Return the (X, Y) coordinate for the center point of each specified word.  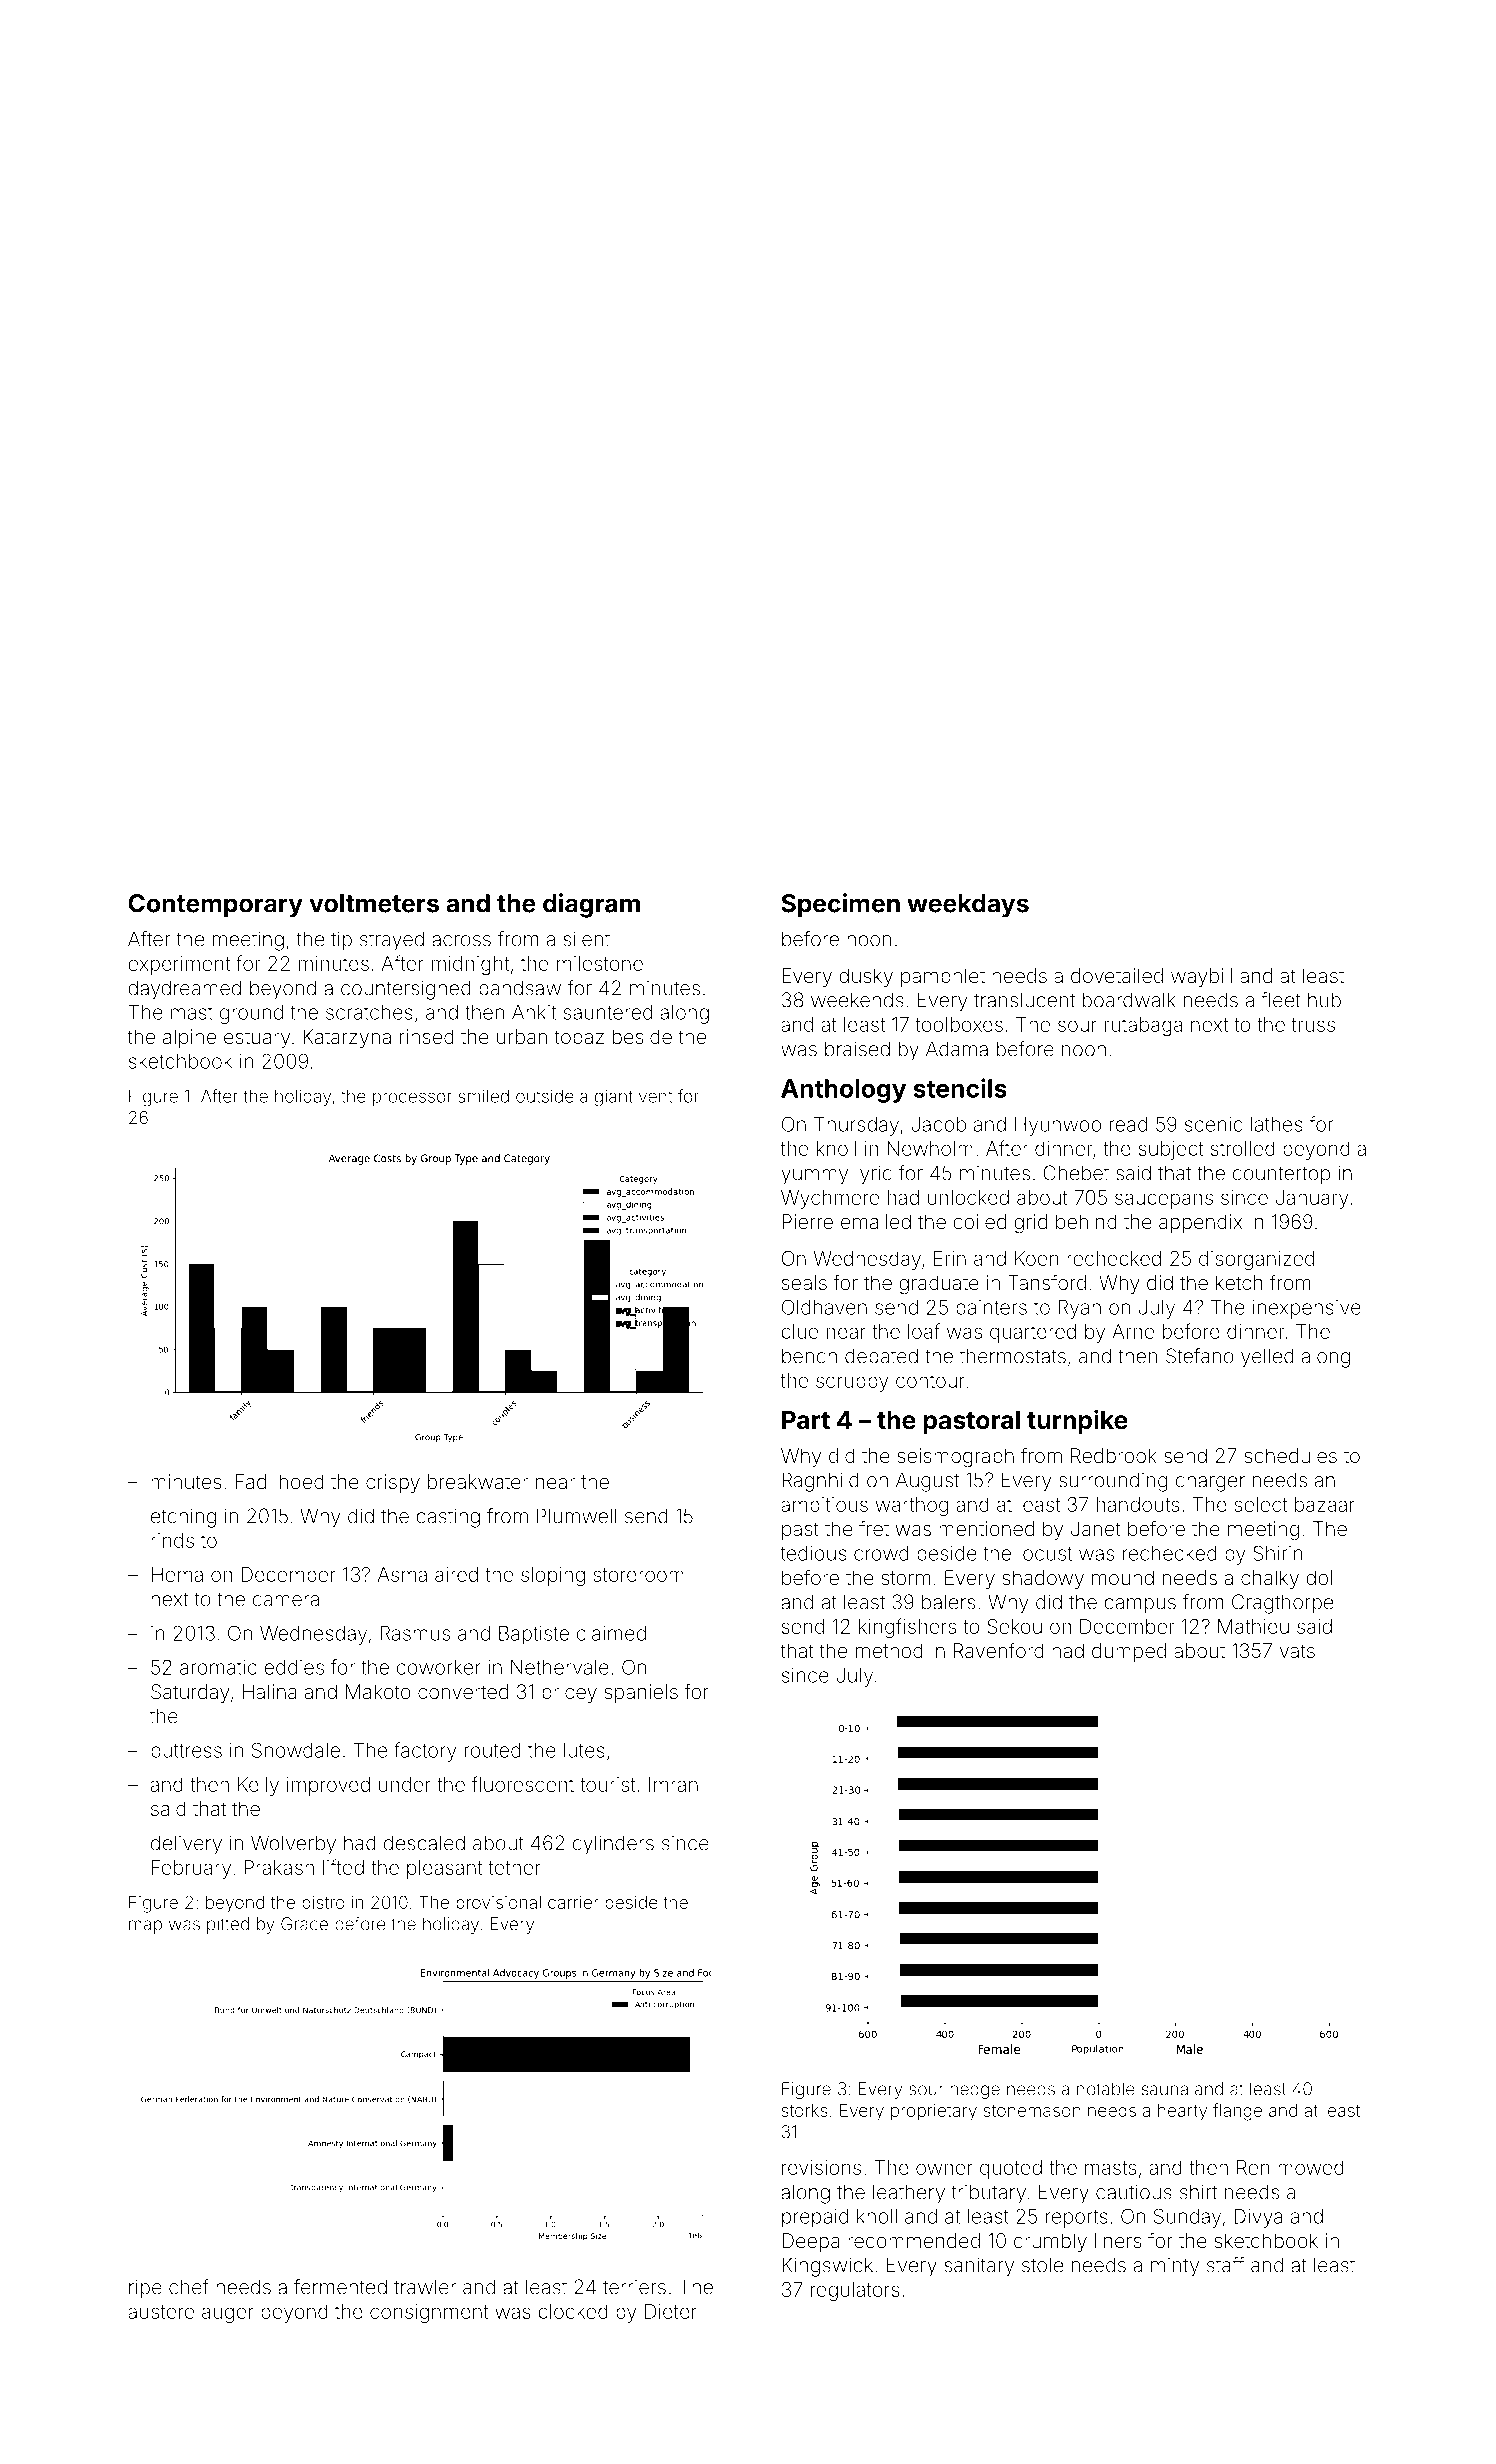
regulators (855, 2291)
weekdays (968, 906)
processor (412, 1099)
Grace (304, 1924)
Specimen (840, 905)
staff (1225, 2265)
